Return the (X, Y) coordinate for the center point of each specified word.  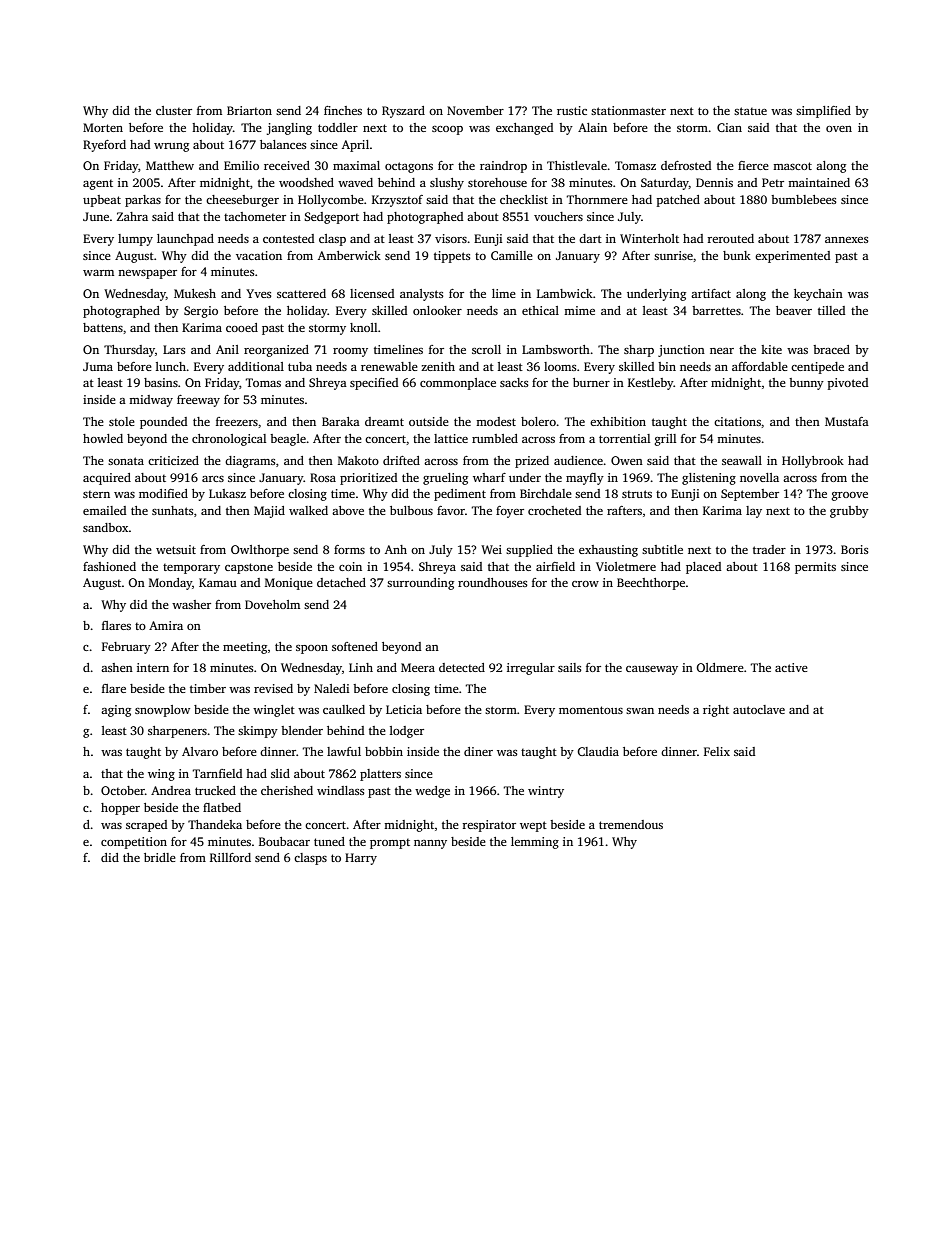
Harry (361, 859)
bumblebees (804, 199)
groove (850, 496)
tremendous (631, 824)
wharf (489, 477)
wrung (171, 147)
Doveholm (272, 604)
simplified (823, 112)
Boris (855, 549)
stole (122, 421)
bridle (160, 857)
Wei (491, 549)
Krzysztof (397, 201)
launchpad (185, 240)
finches (343, 110)
